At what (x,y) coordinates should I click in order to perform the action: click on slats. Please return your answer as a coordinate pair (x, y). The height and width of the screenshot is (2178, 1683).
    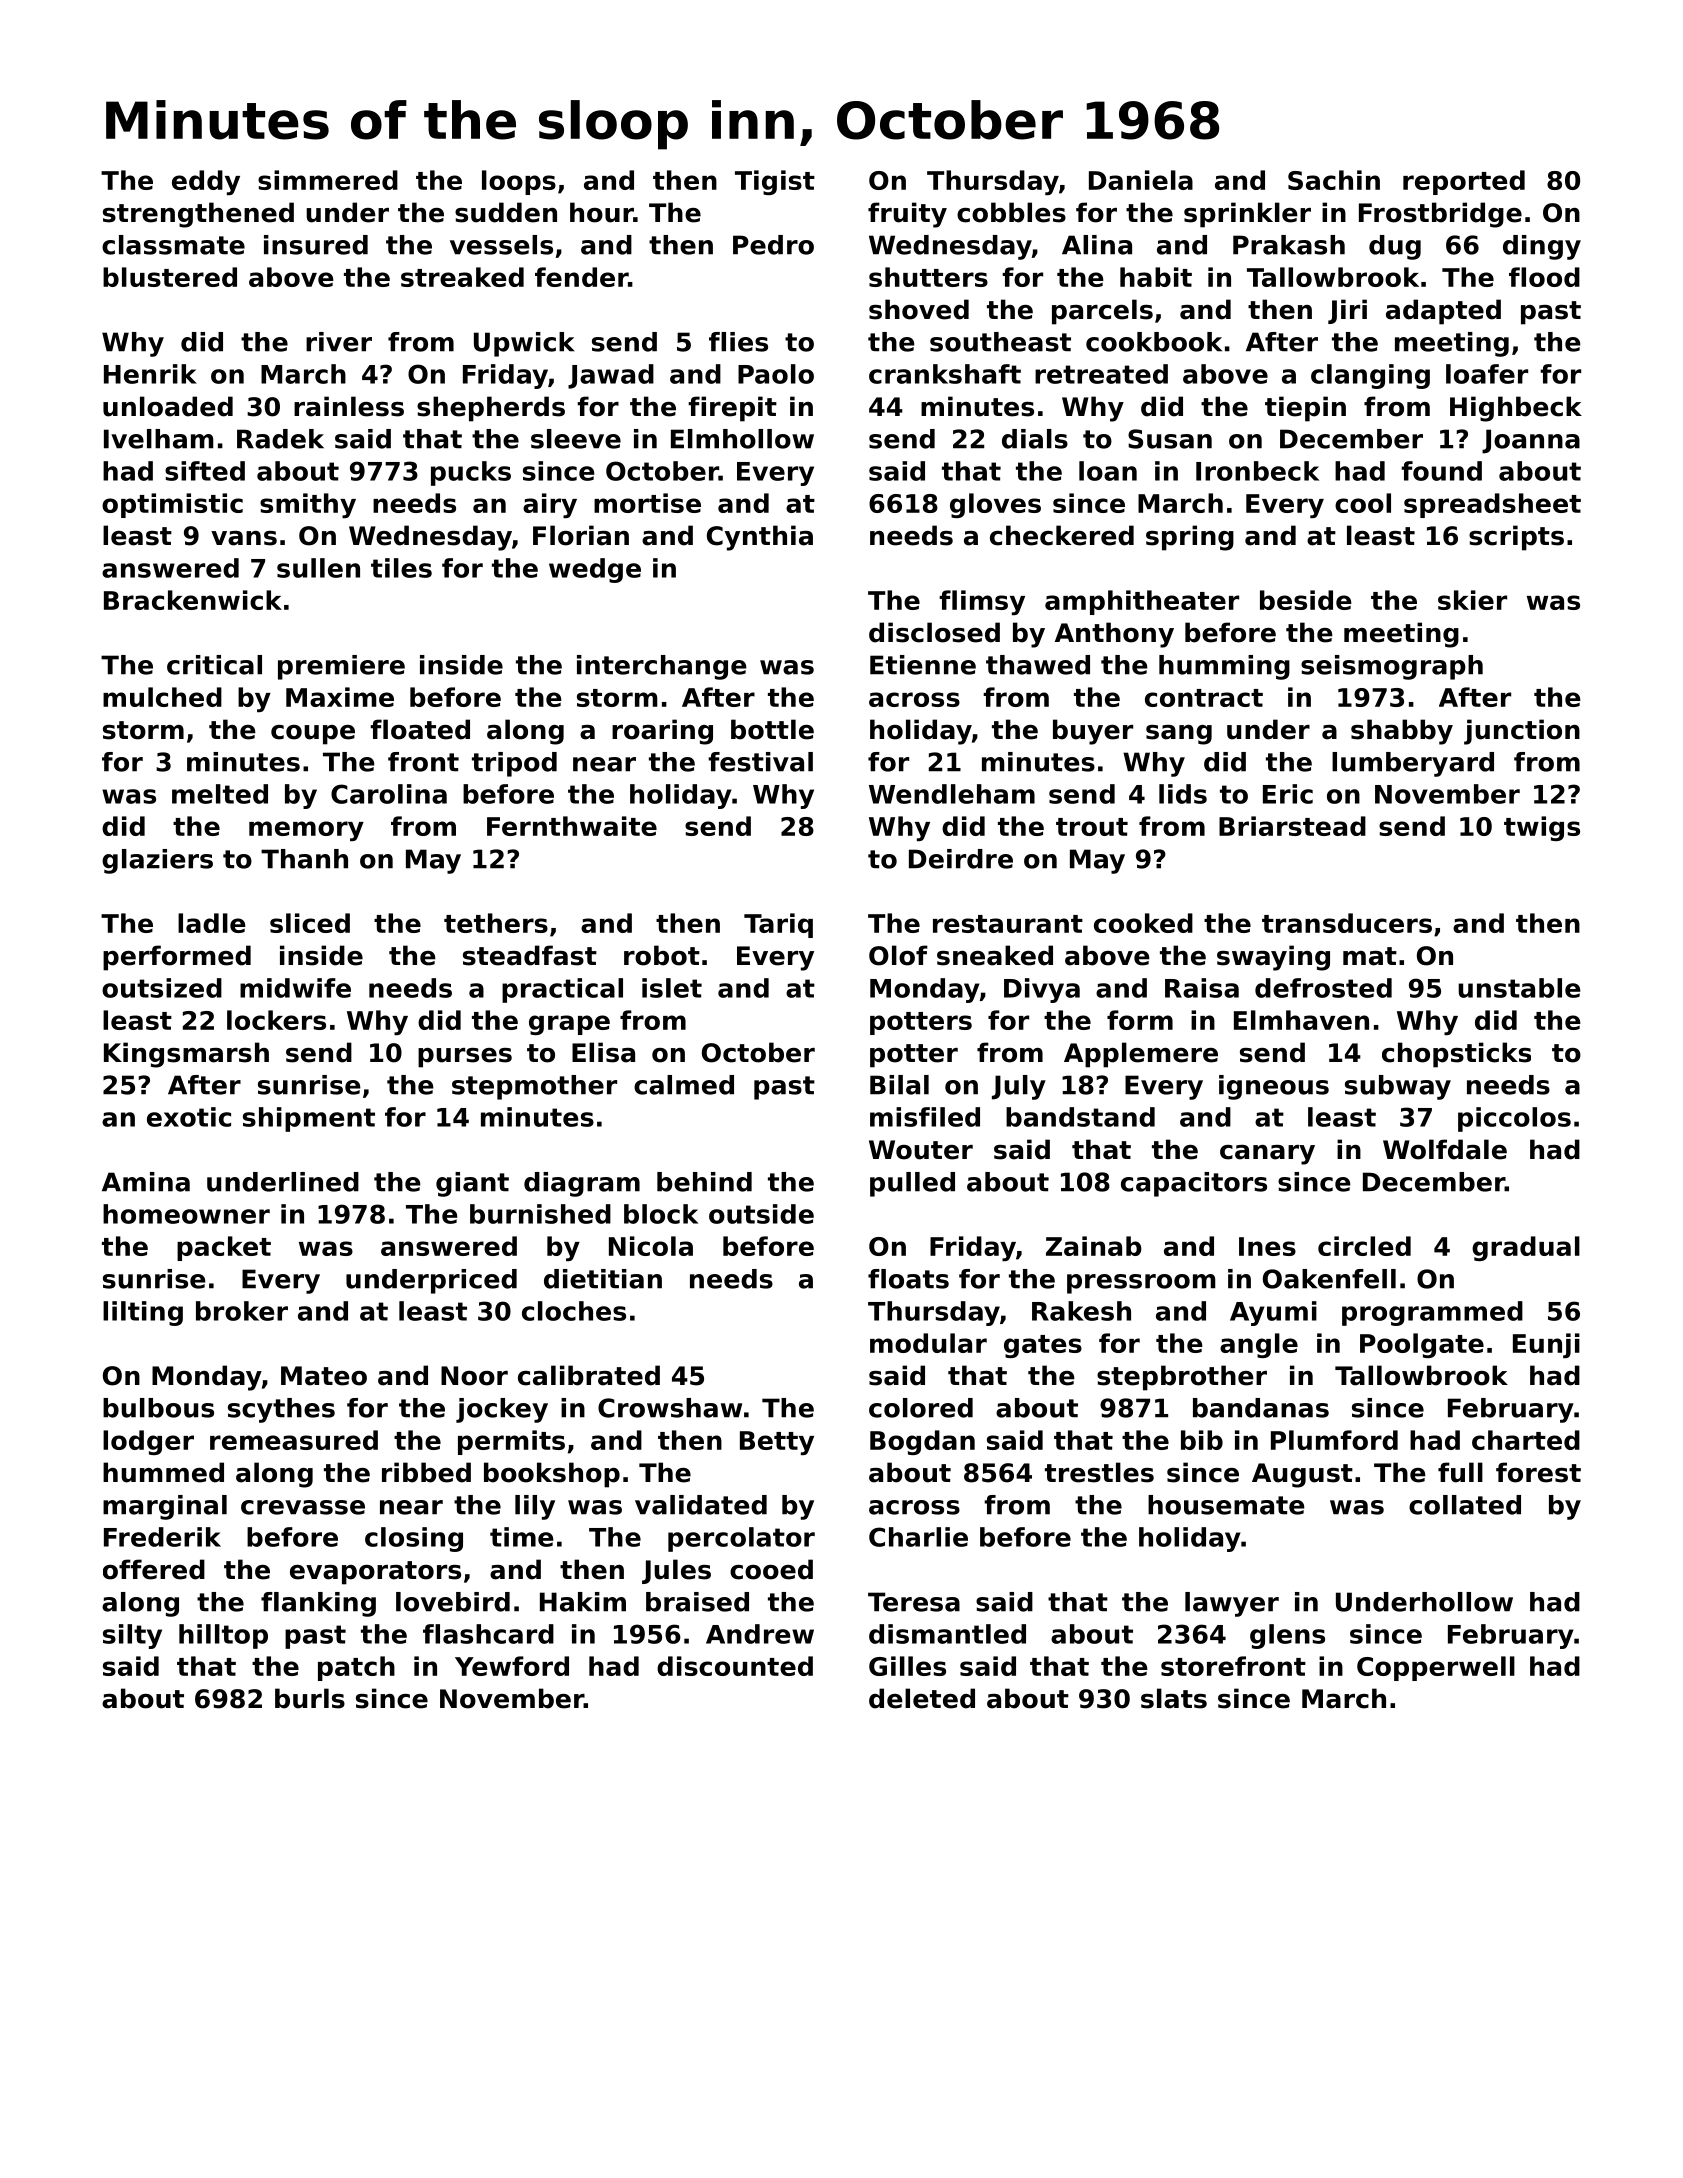
    Looking at the image, I should click on (1174, 1698).
